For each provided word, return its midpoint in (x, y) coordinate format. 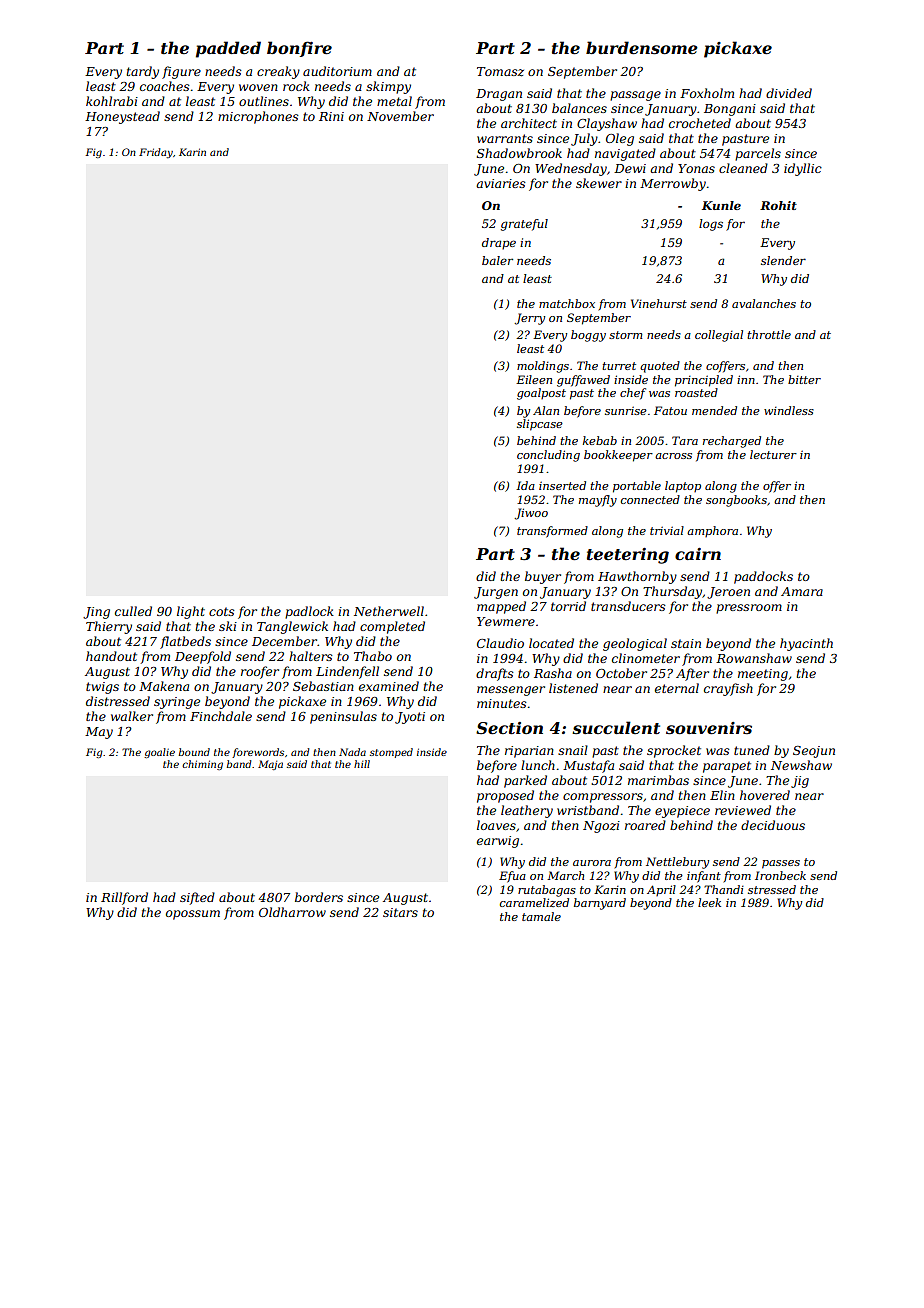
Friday (156, 153)
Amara (802, 591)
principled (704, 381)
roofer (260, 672)
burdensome (642, 47)
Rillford (124, 898)
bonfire (299, 49)
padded (228, 49)
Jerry (530, 319)
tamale (541, 916)
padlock (309, 612)
